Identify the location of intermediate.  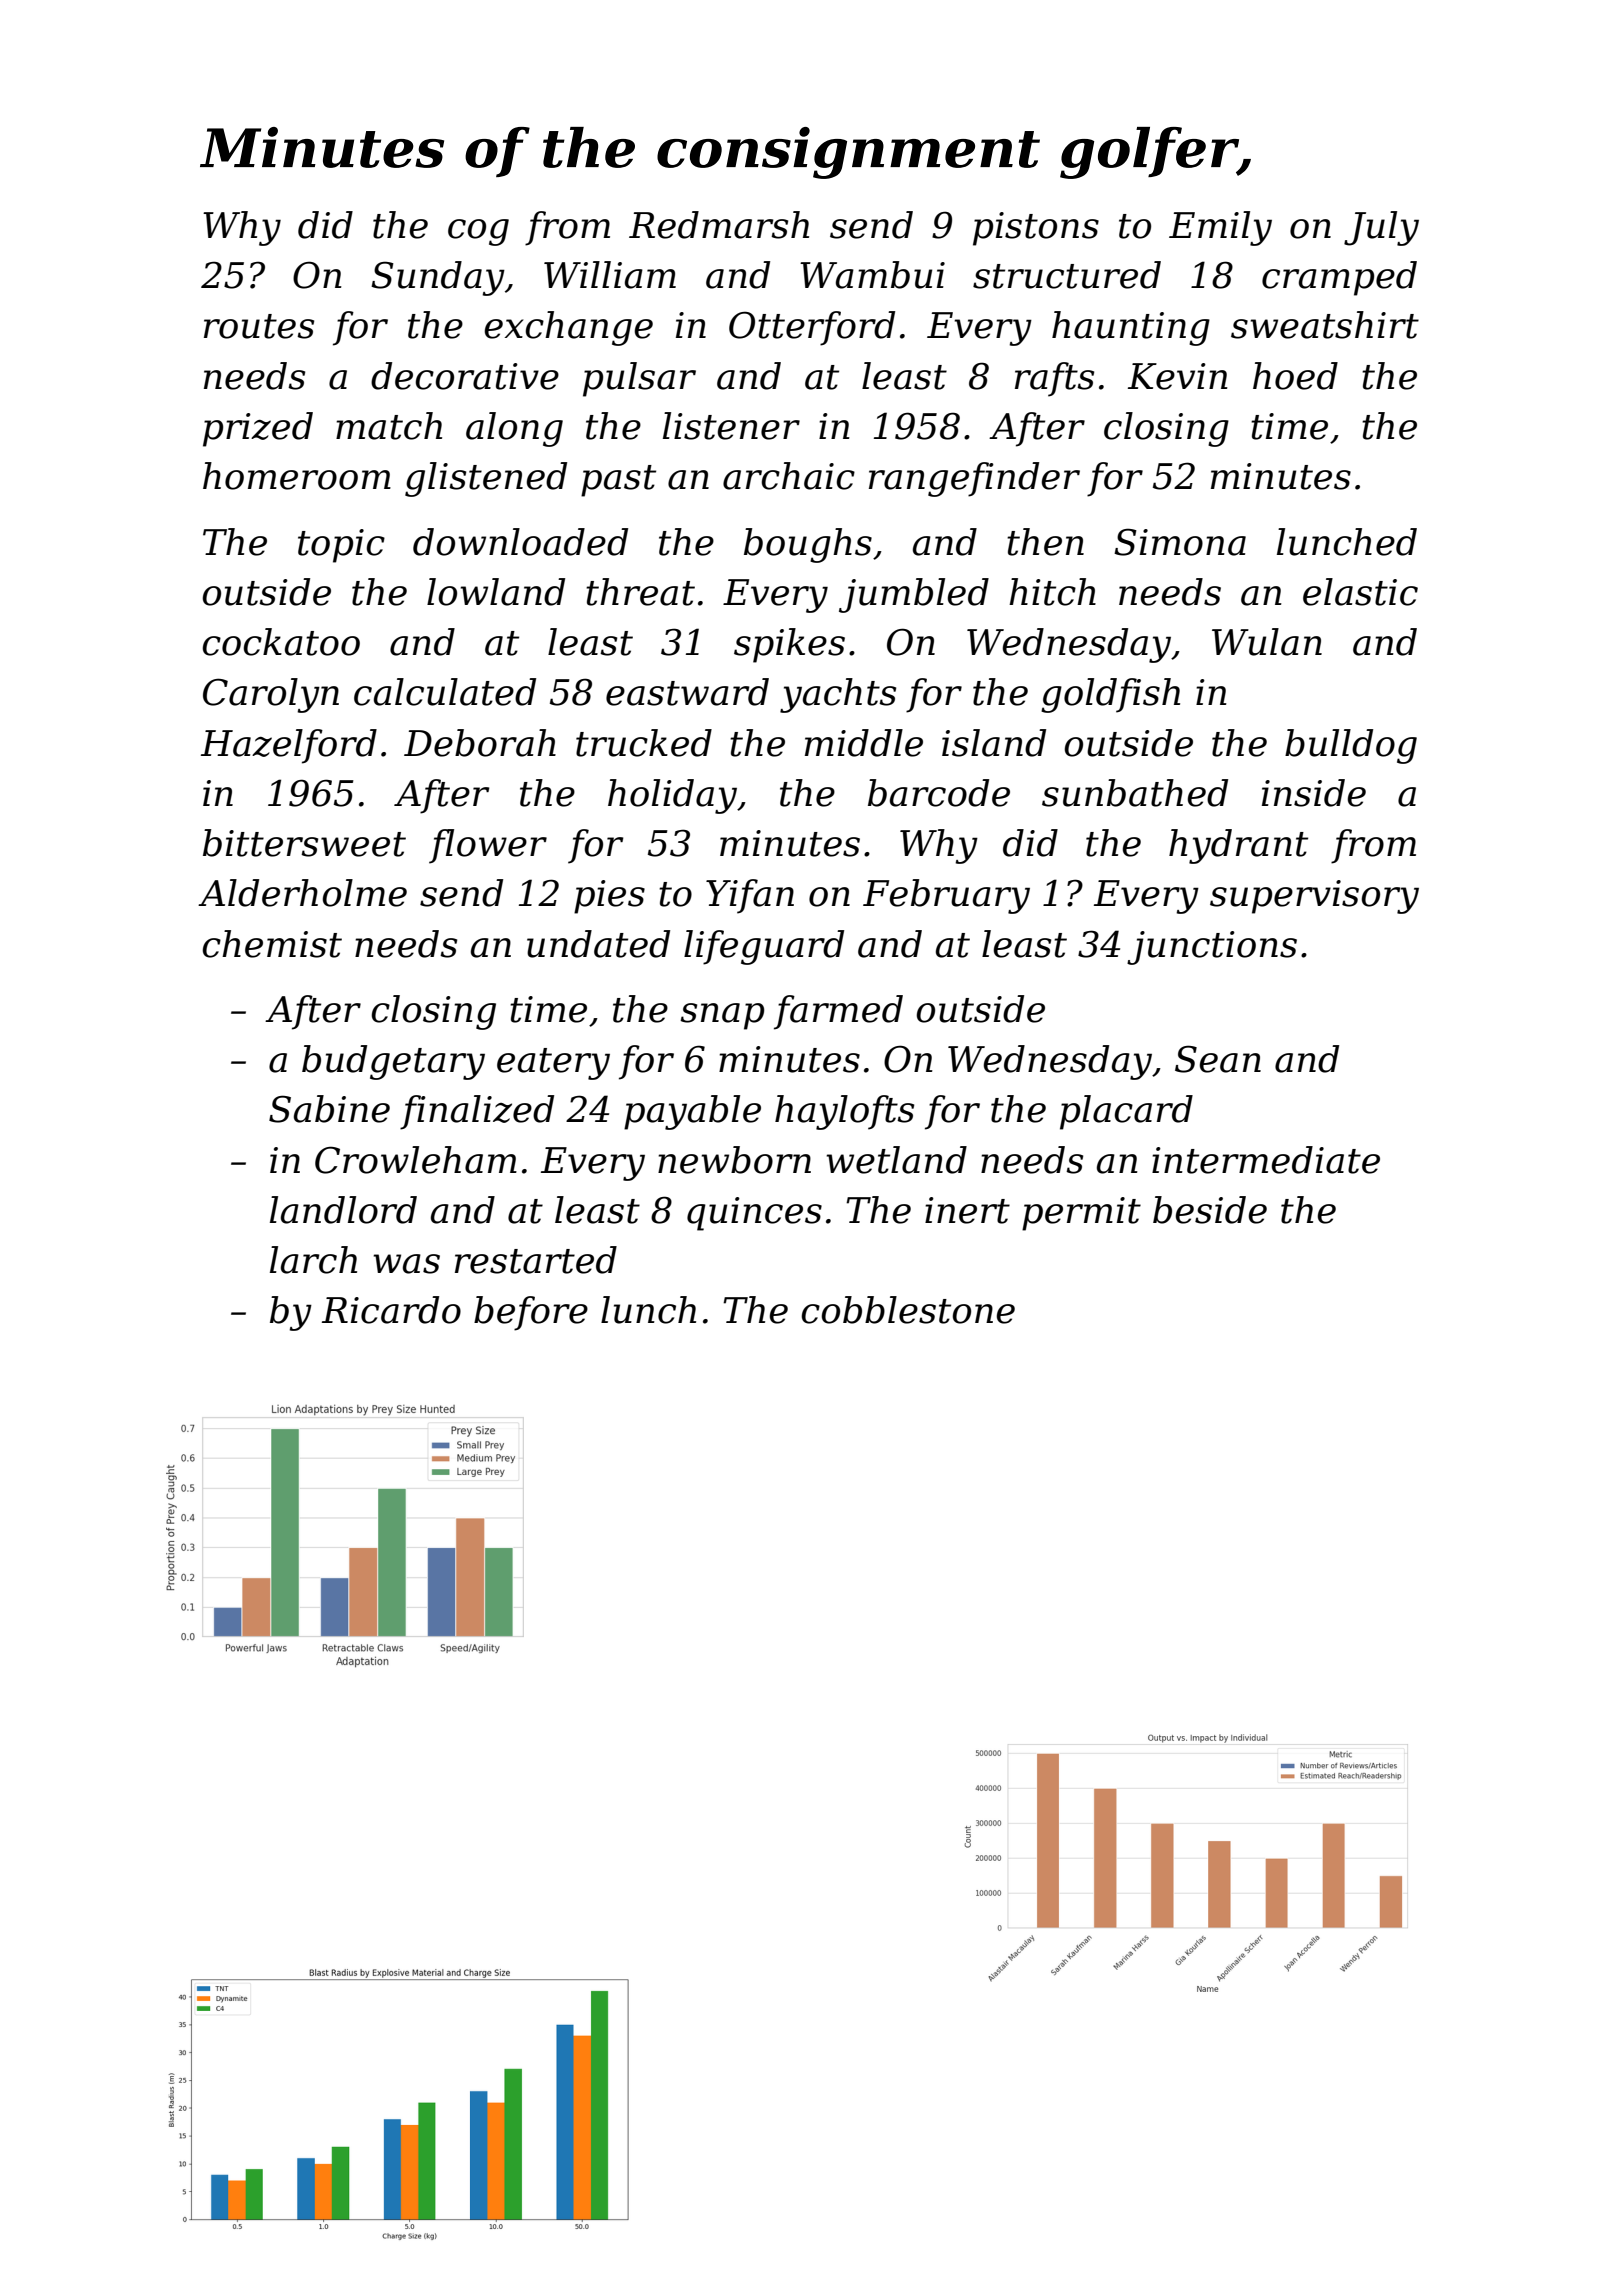
(1266, 1160).
